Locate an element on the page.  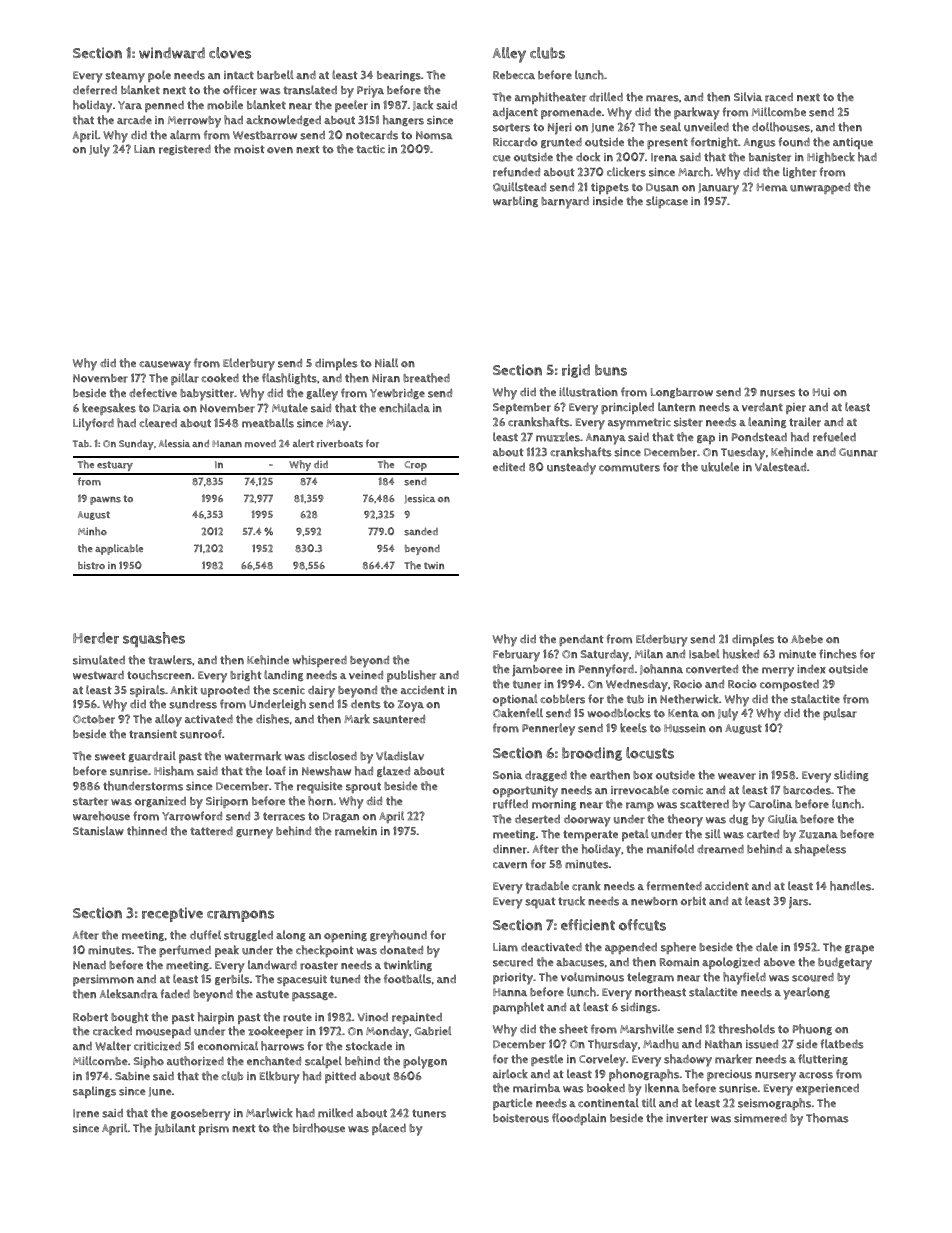
jubilant is located at coordinates (175, 1129).
